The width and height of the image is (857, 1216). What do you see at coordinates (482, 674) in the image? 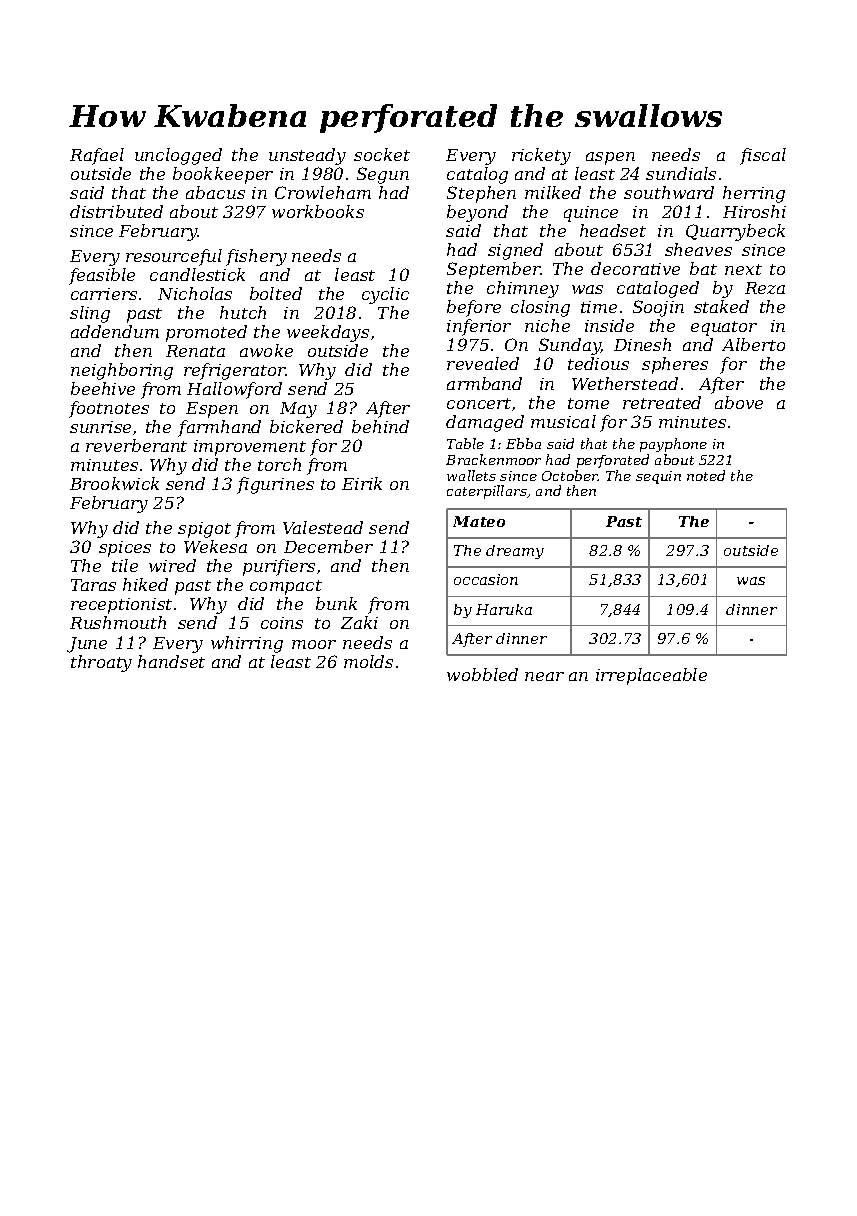
I see `wobbled` at bounding box center [482, 674].
